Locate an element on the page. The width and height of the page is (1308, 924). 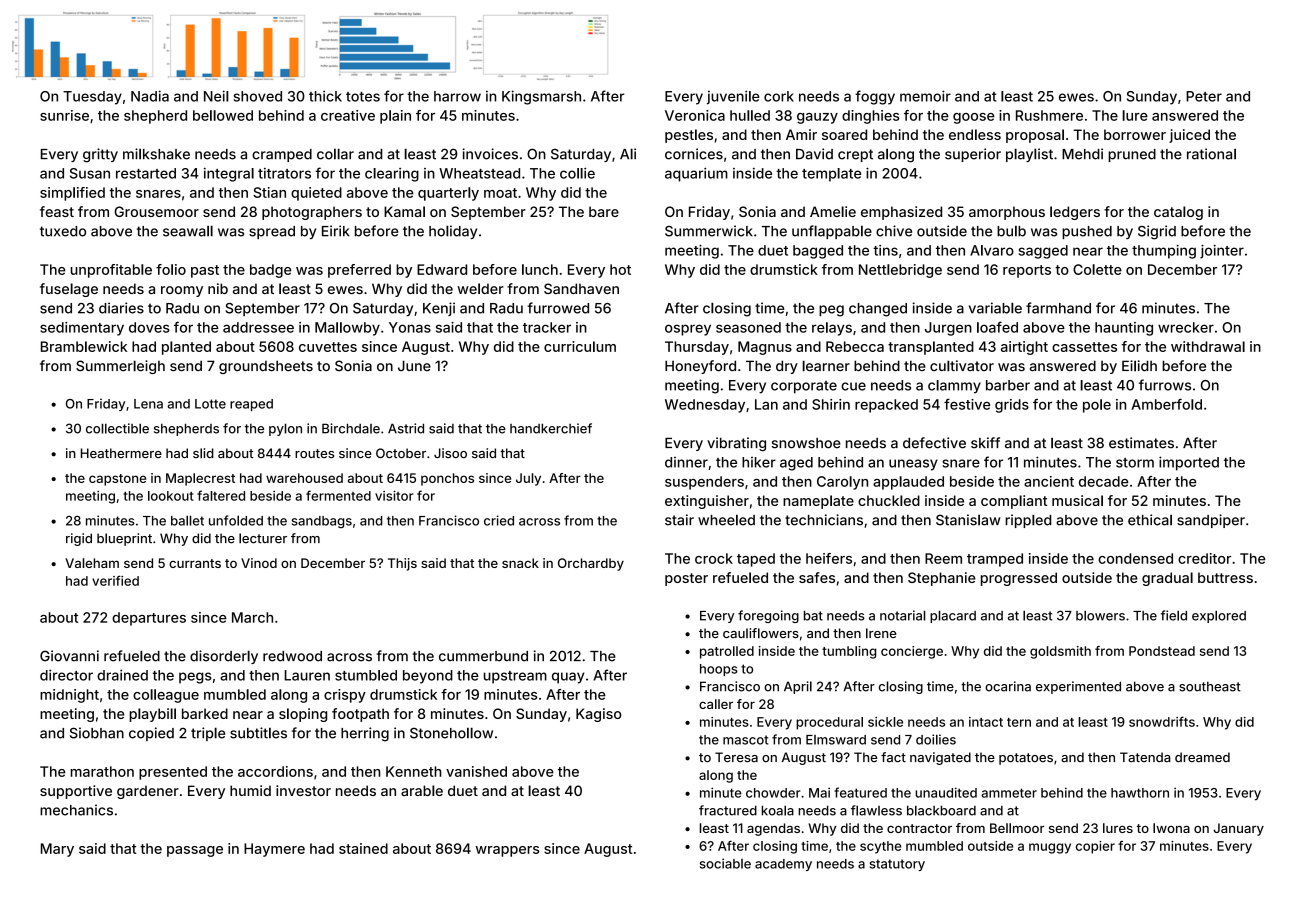
skiff is located at coordinates (985, 443).
